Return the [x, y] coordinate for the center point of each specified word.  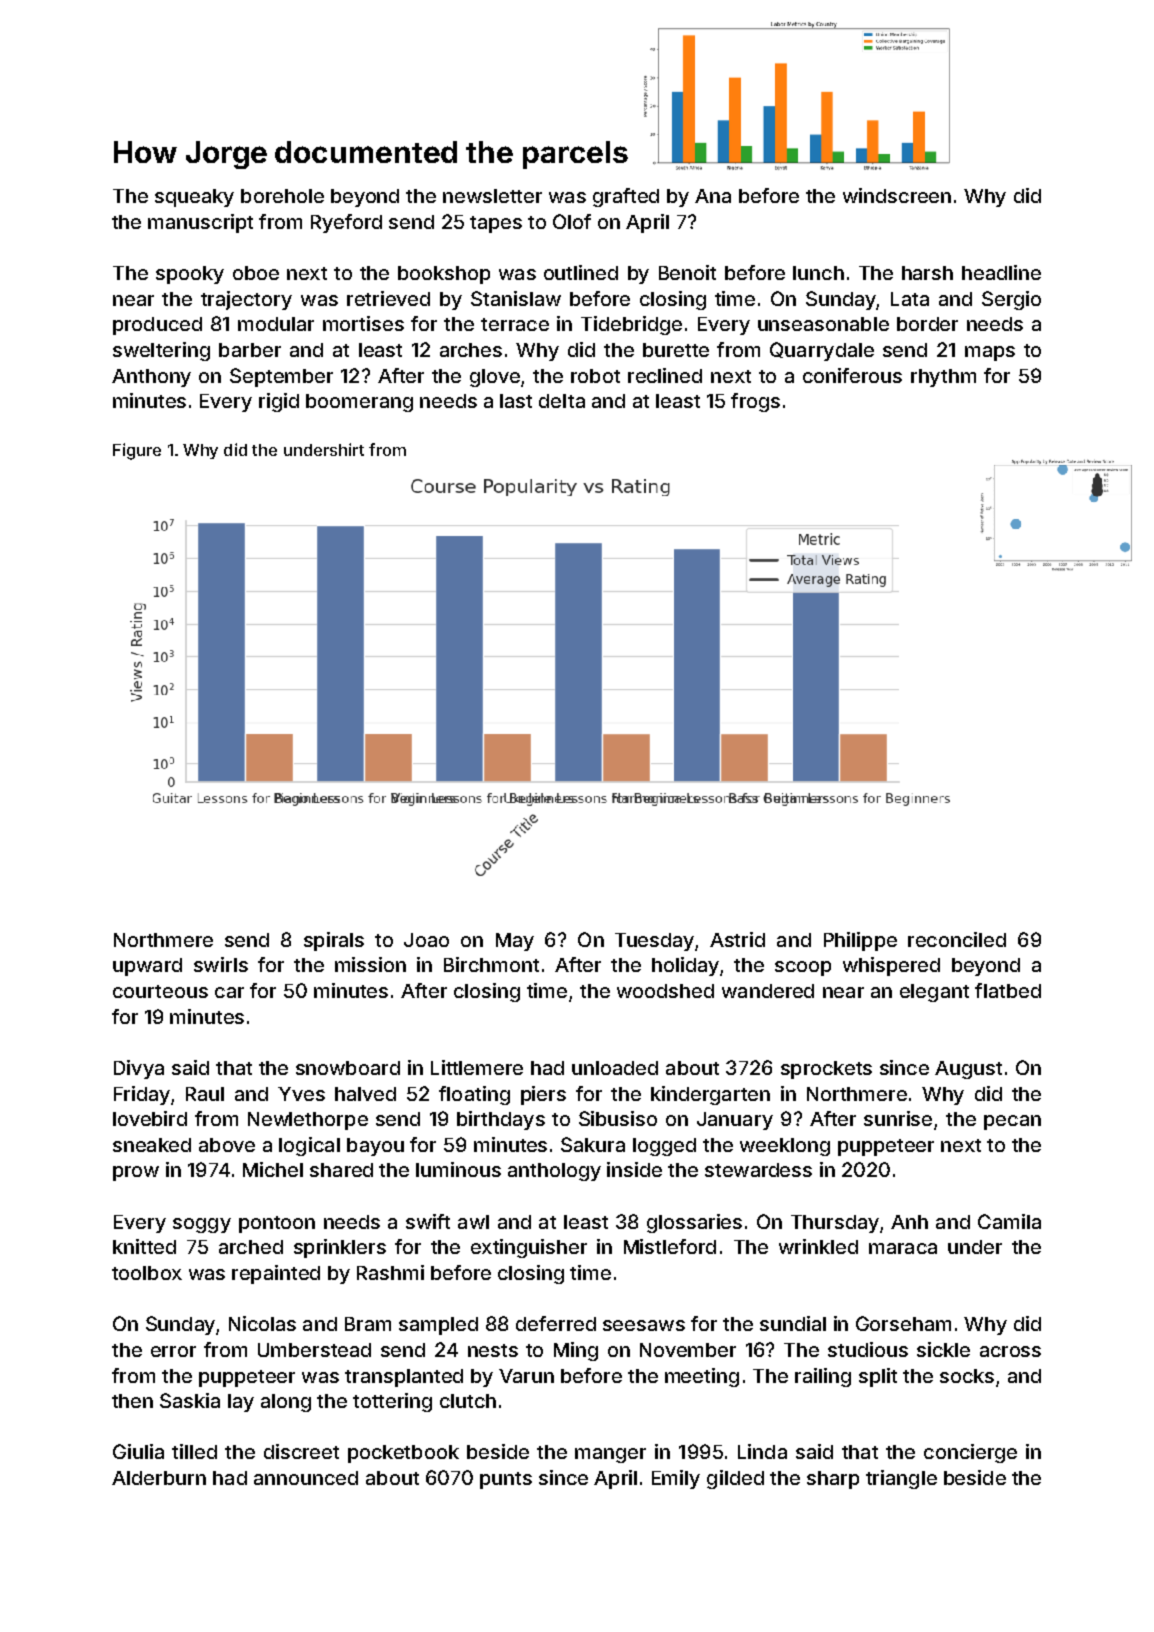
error [173, 1351]
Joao [426, 940]
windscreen [897, 195]
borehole [282, 196]
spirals [334, 941]
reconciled [957, 939]
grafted [626, 197]
